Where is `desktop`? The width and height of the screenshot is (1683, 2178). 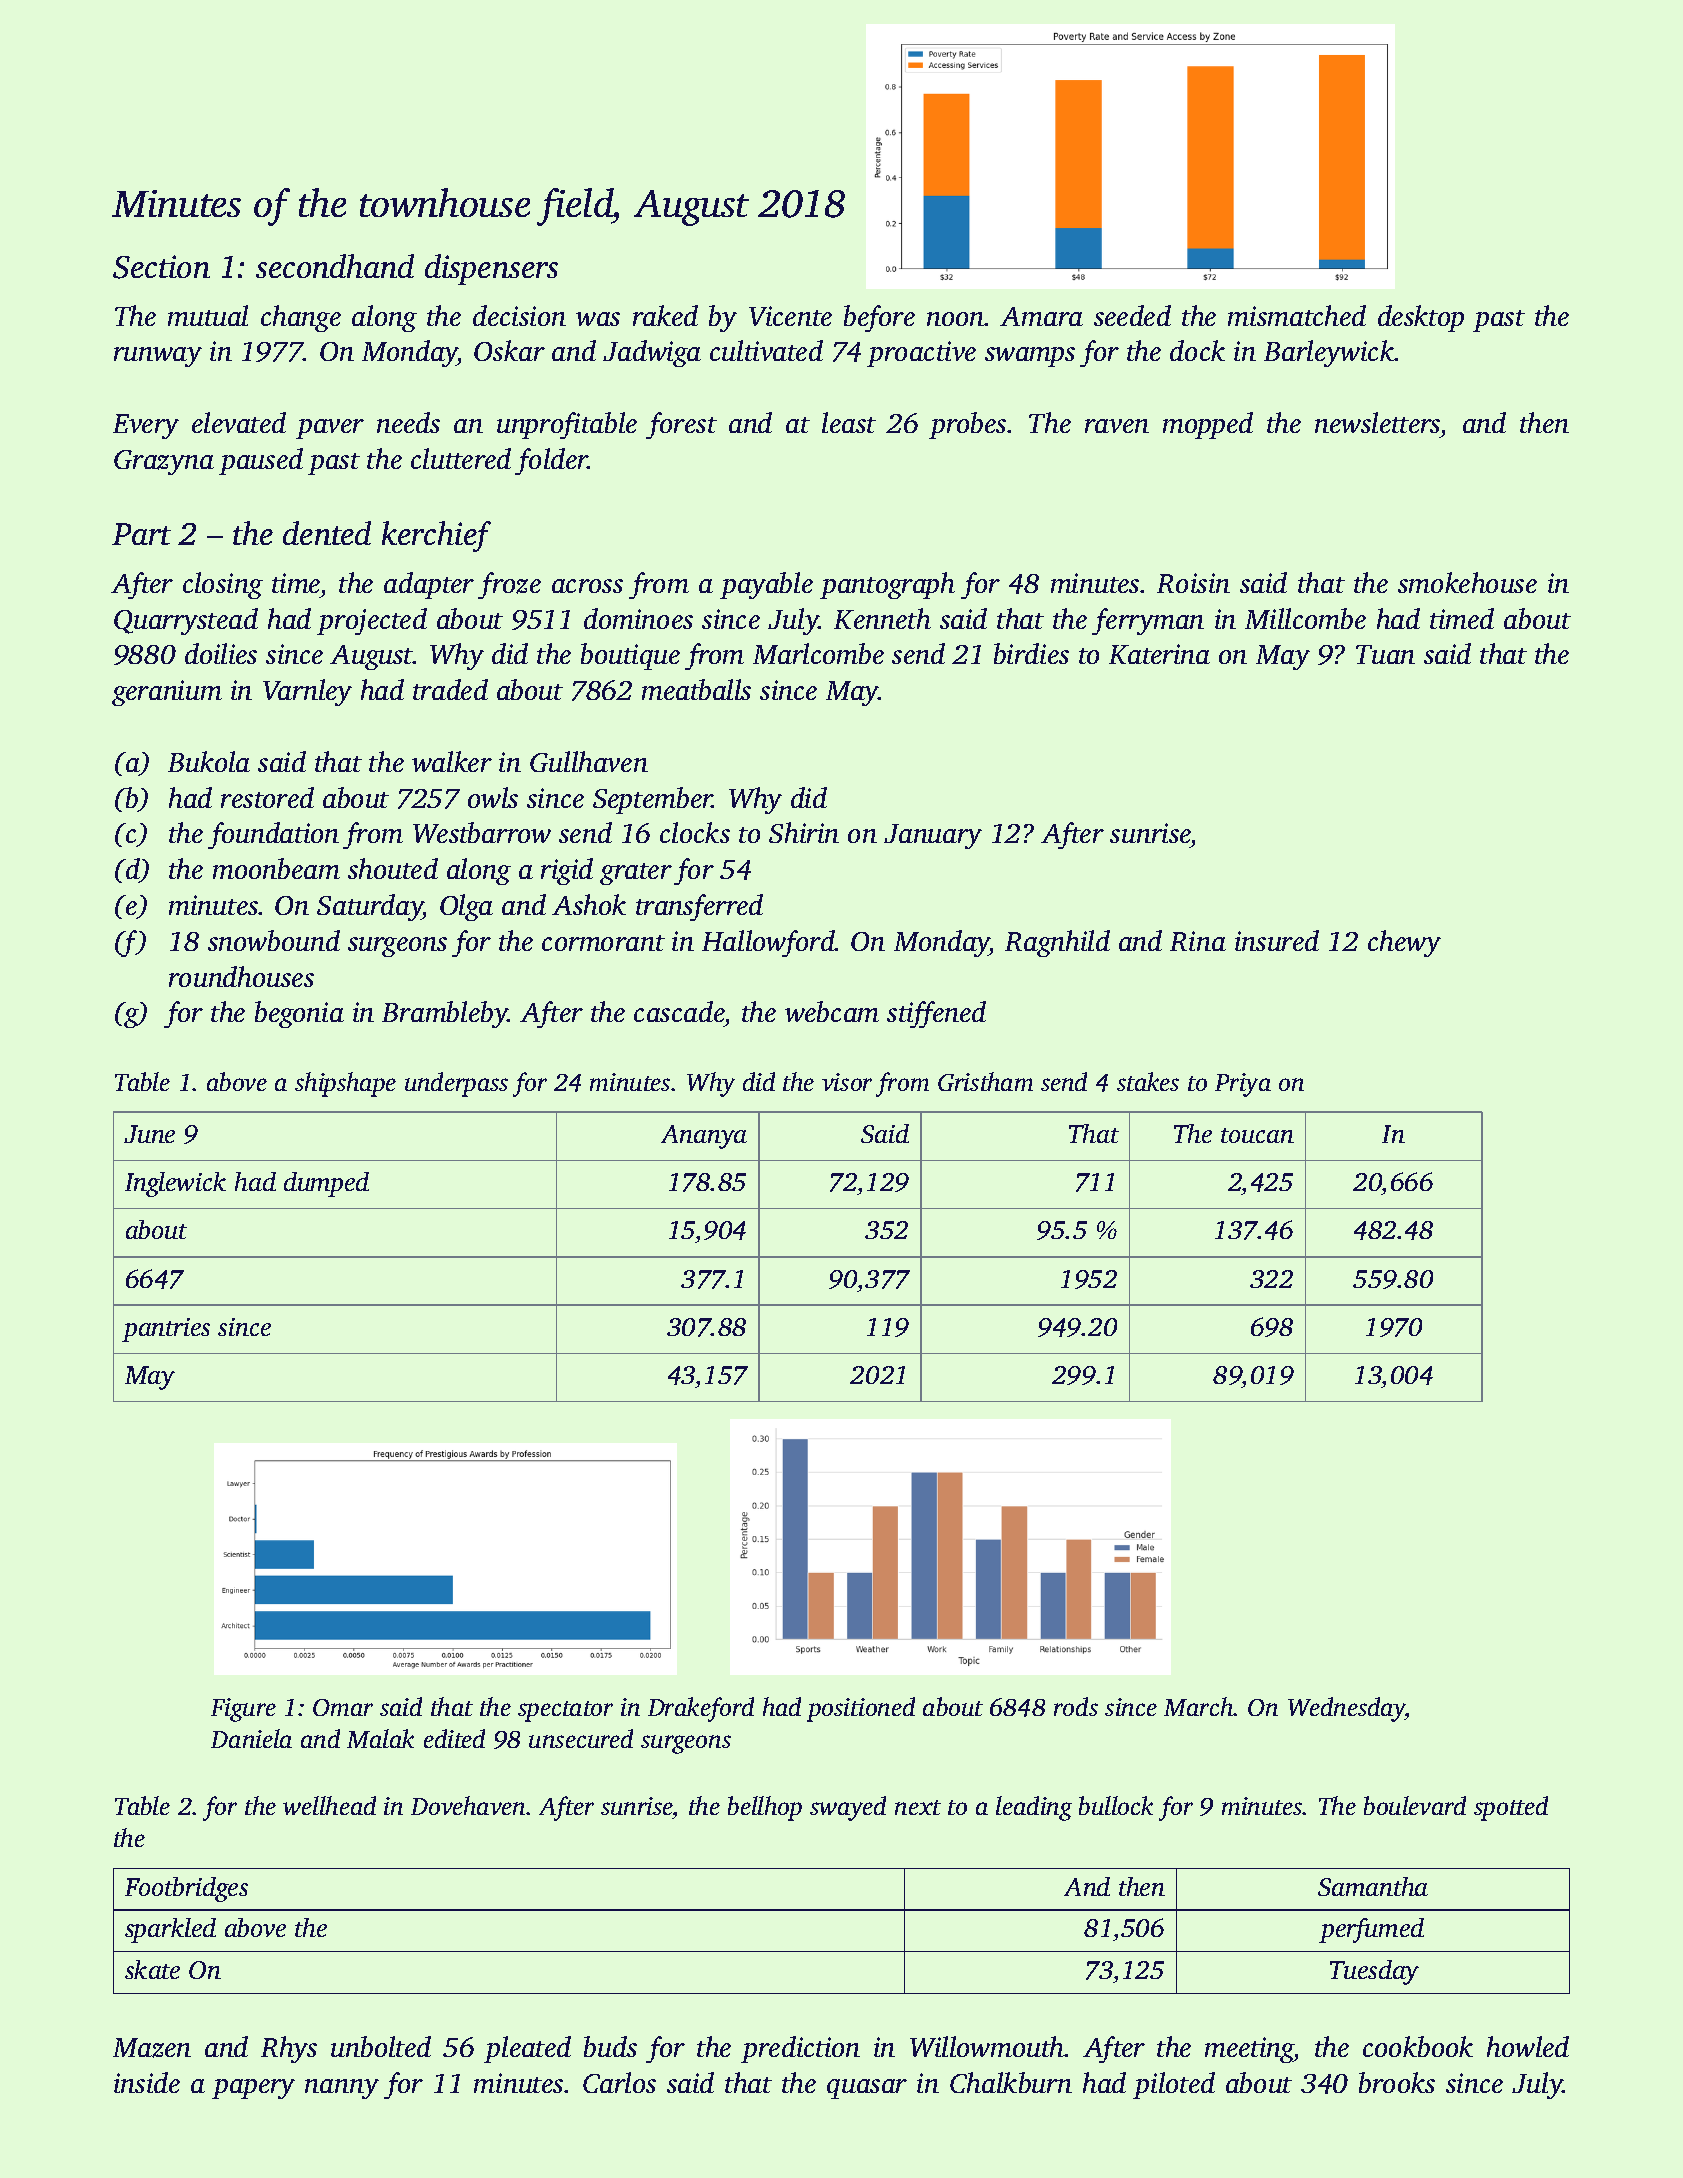 desktop is located at coordinates (1421, 318).
